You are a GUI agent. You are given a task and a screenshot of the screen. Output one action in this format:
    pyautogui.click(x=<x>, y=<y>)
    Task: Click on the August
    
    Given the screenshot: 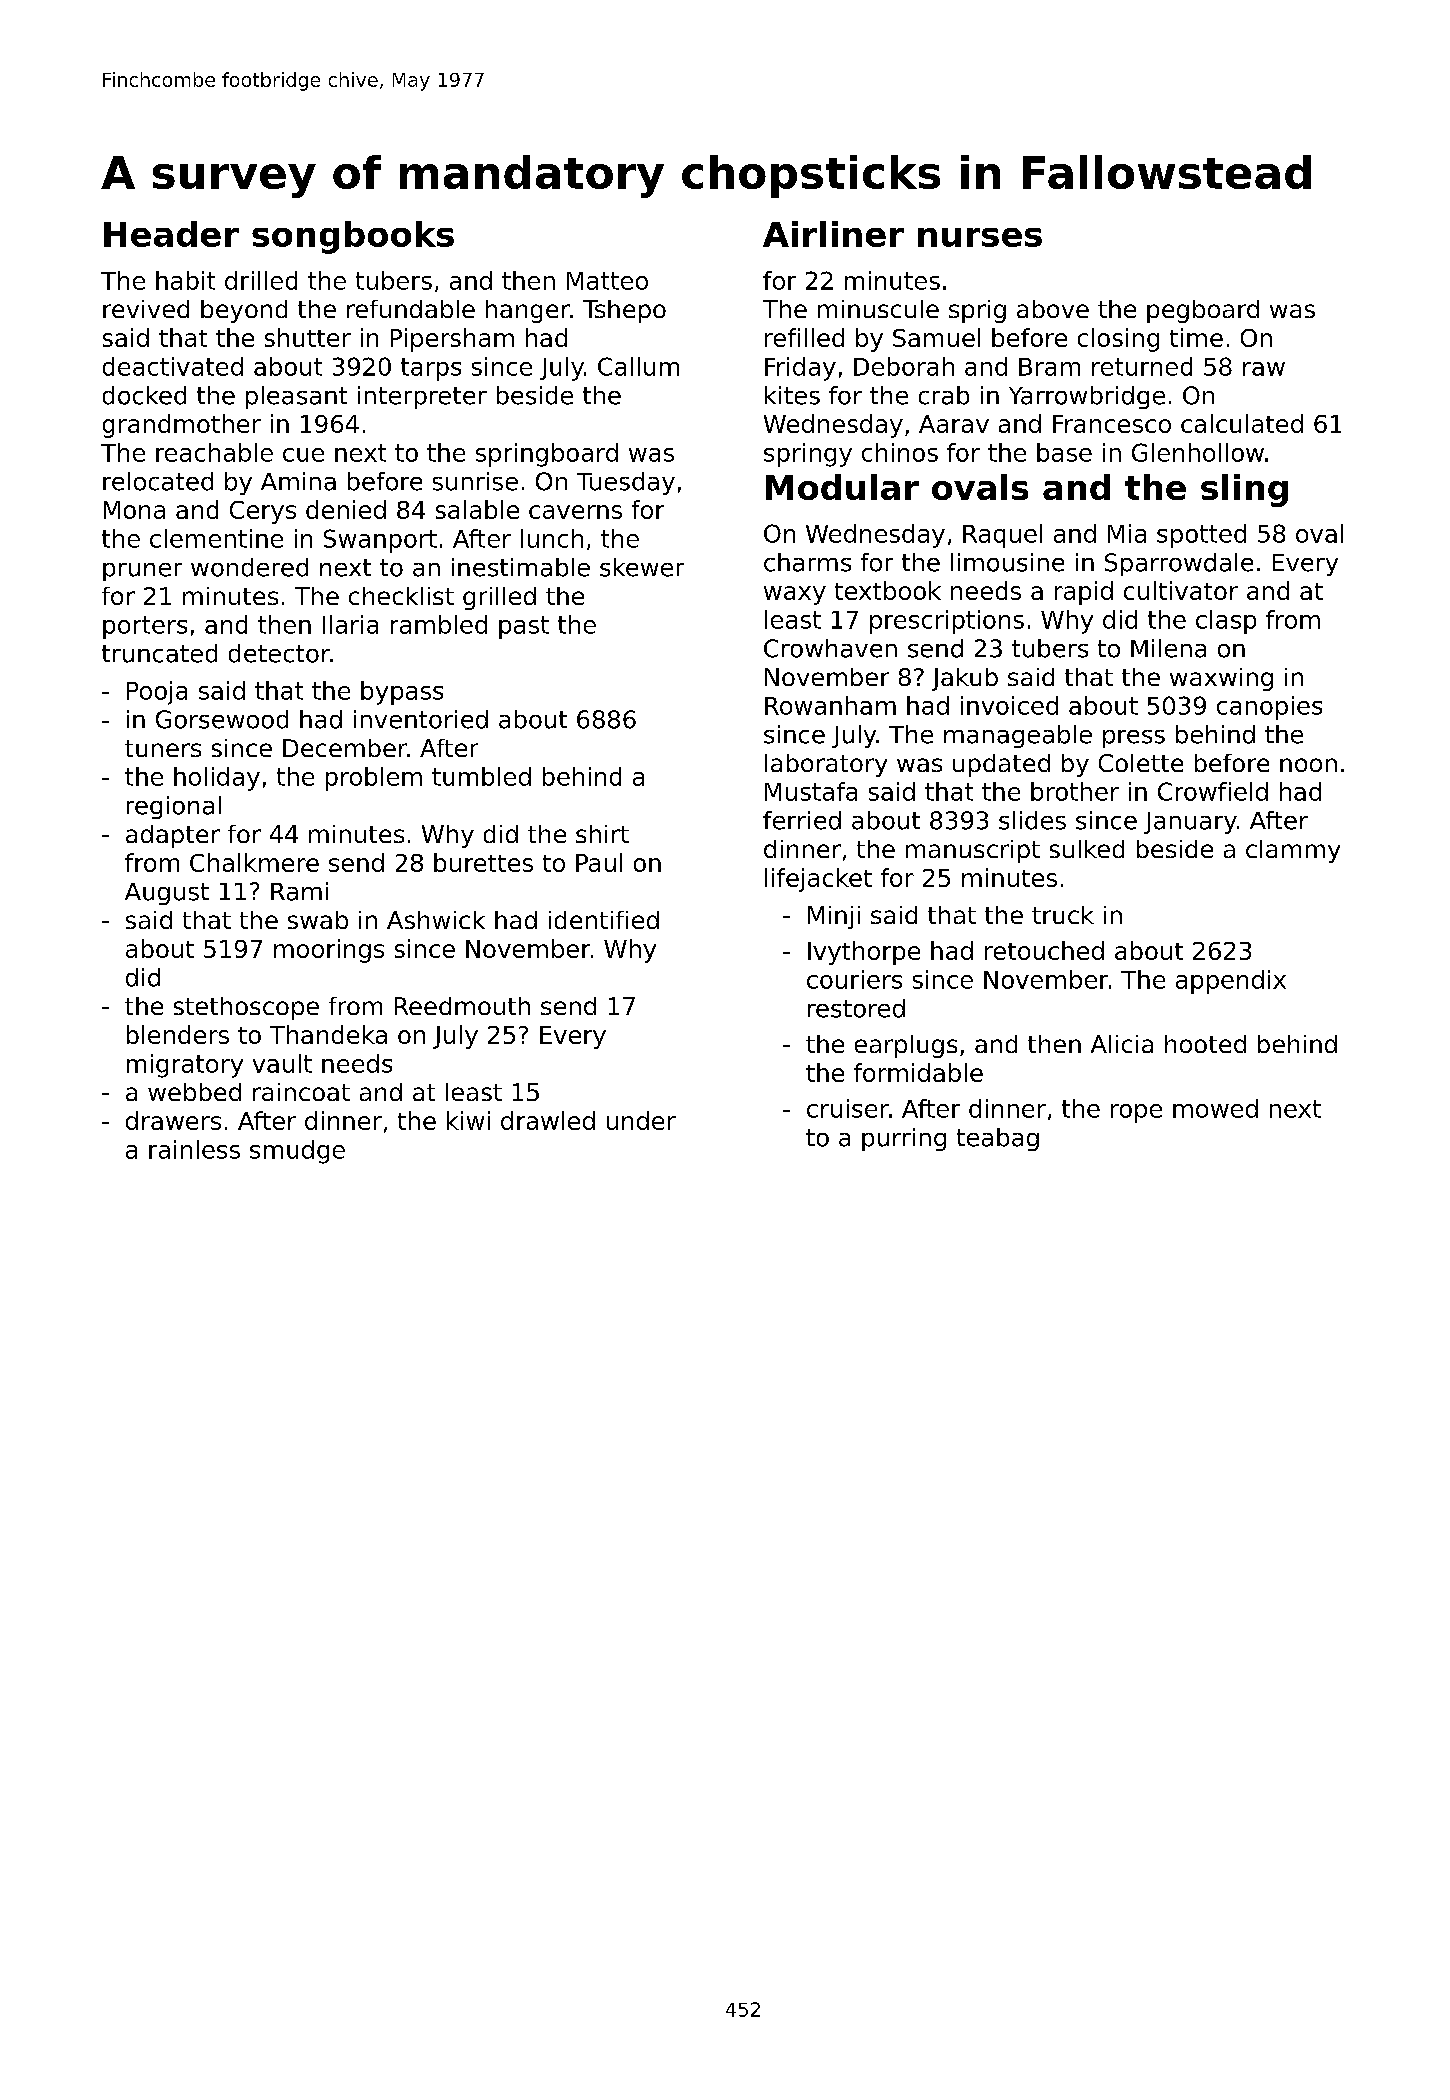 What is the action you would take?
    pyautogui.click(x=167, y=894)
